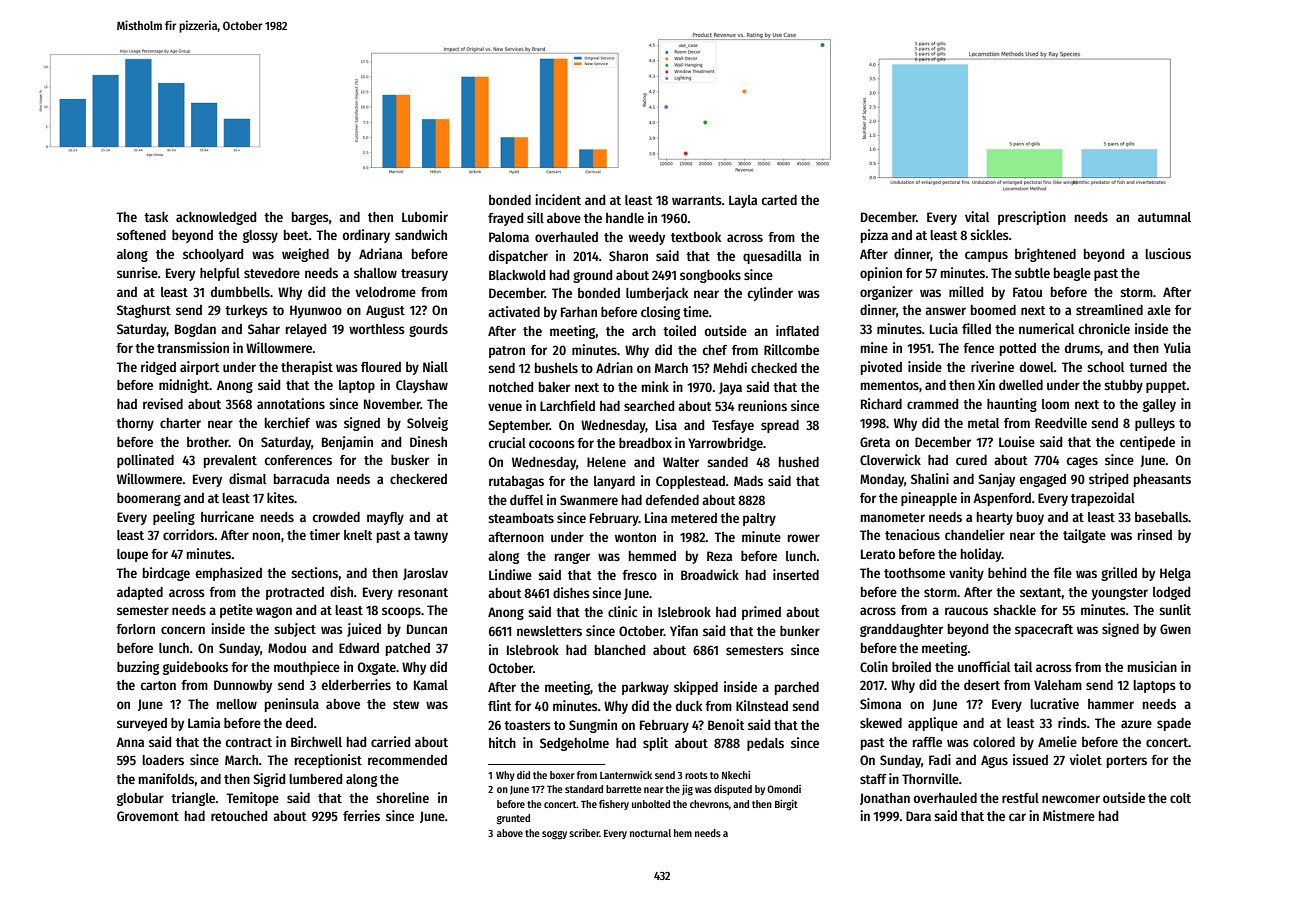  What do you see at coordinates (554, 835) in the screenshot?
I see `soggy` at bounding box center [554, 835].
